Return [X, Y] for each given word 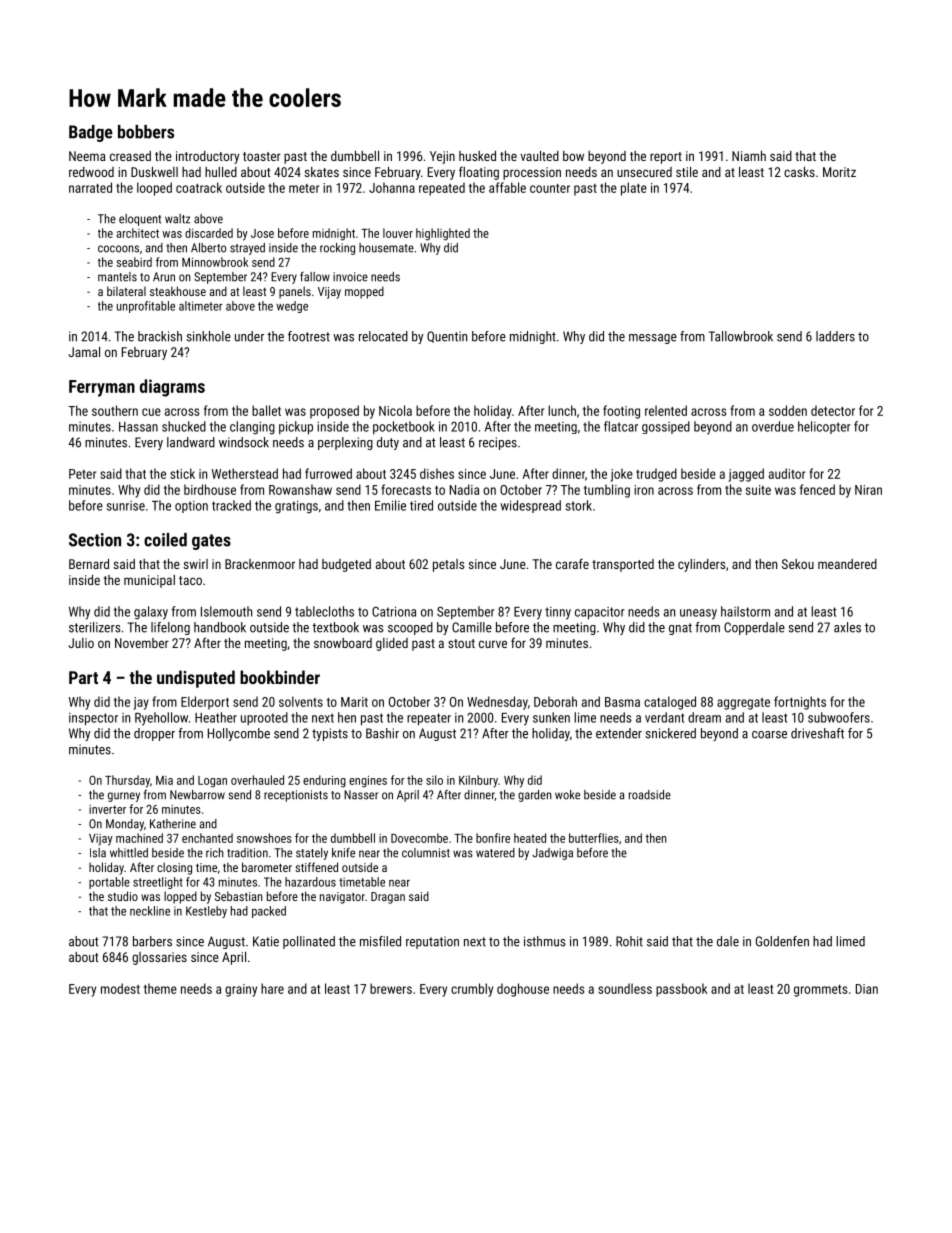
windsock [244, 442]
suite [758, 490]
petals [448, 565]
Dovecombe [419, 838]
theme [160, 988]
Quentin [447, 337]
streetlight [158, 883]
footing [621, 412]
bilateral [126, 291]
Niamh [749, 156]
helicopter [824, 427]
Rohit [629, 941]
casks [799, 172]
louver [398, 233]
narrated [90, 187]
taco [190, 580]
